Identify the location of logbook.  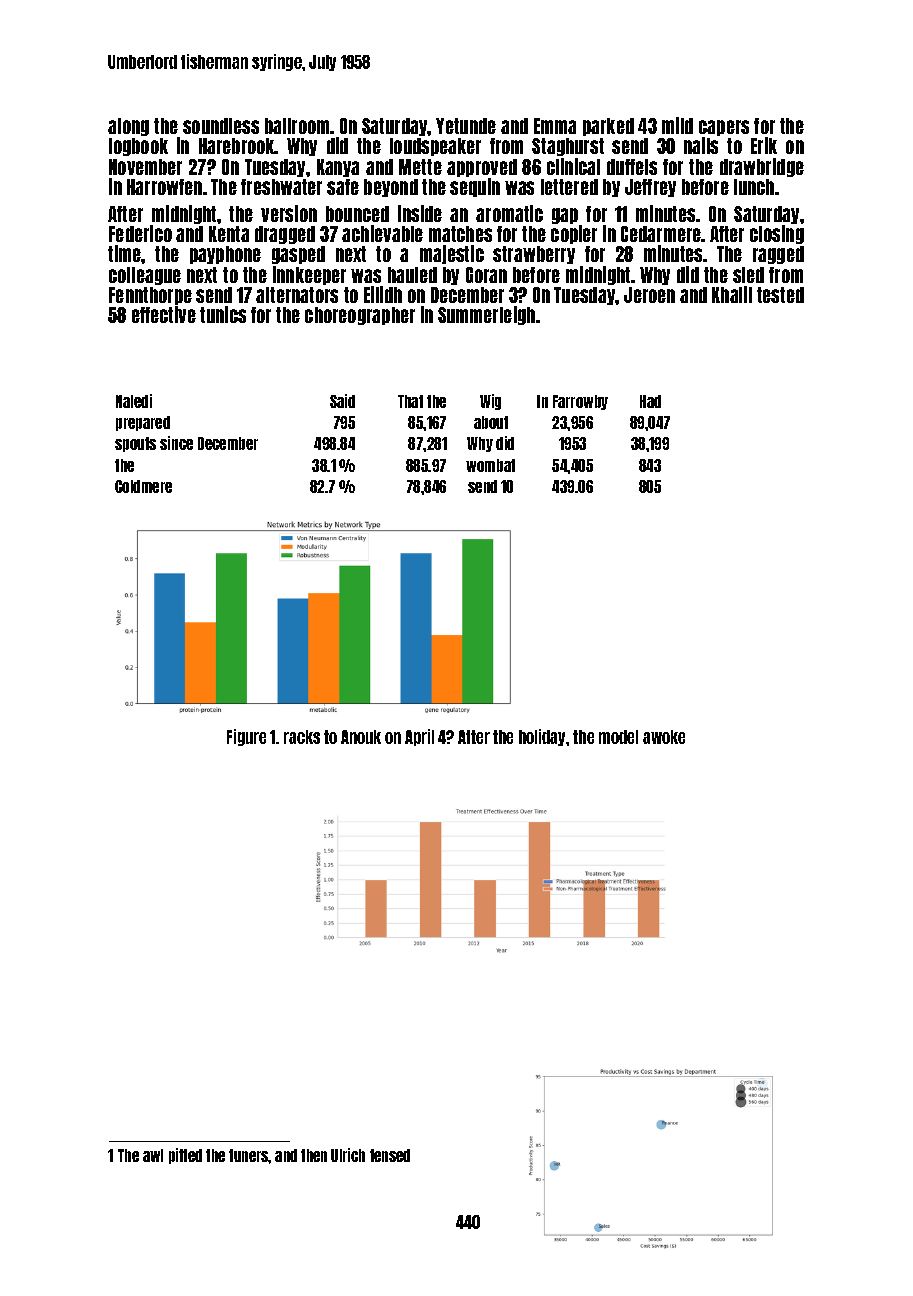
(138, 147).
